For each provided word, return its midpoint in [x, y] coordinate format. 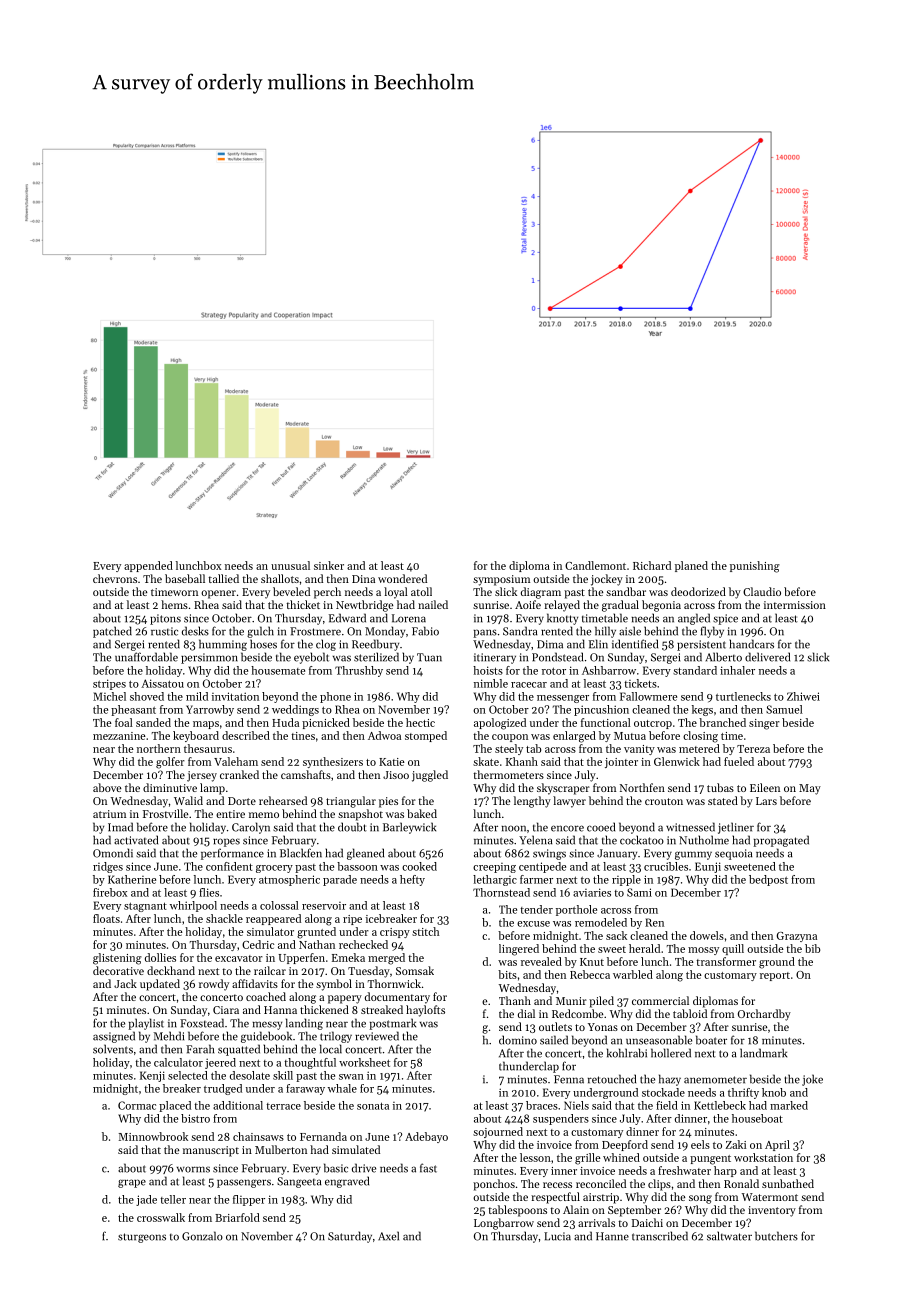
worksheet [364, 1062]
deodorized [698, 591]
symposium [501, 580]
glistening [117, 959]
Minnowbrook [153, 1136]
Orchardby [764, 1015]
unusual [290, 565]
